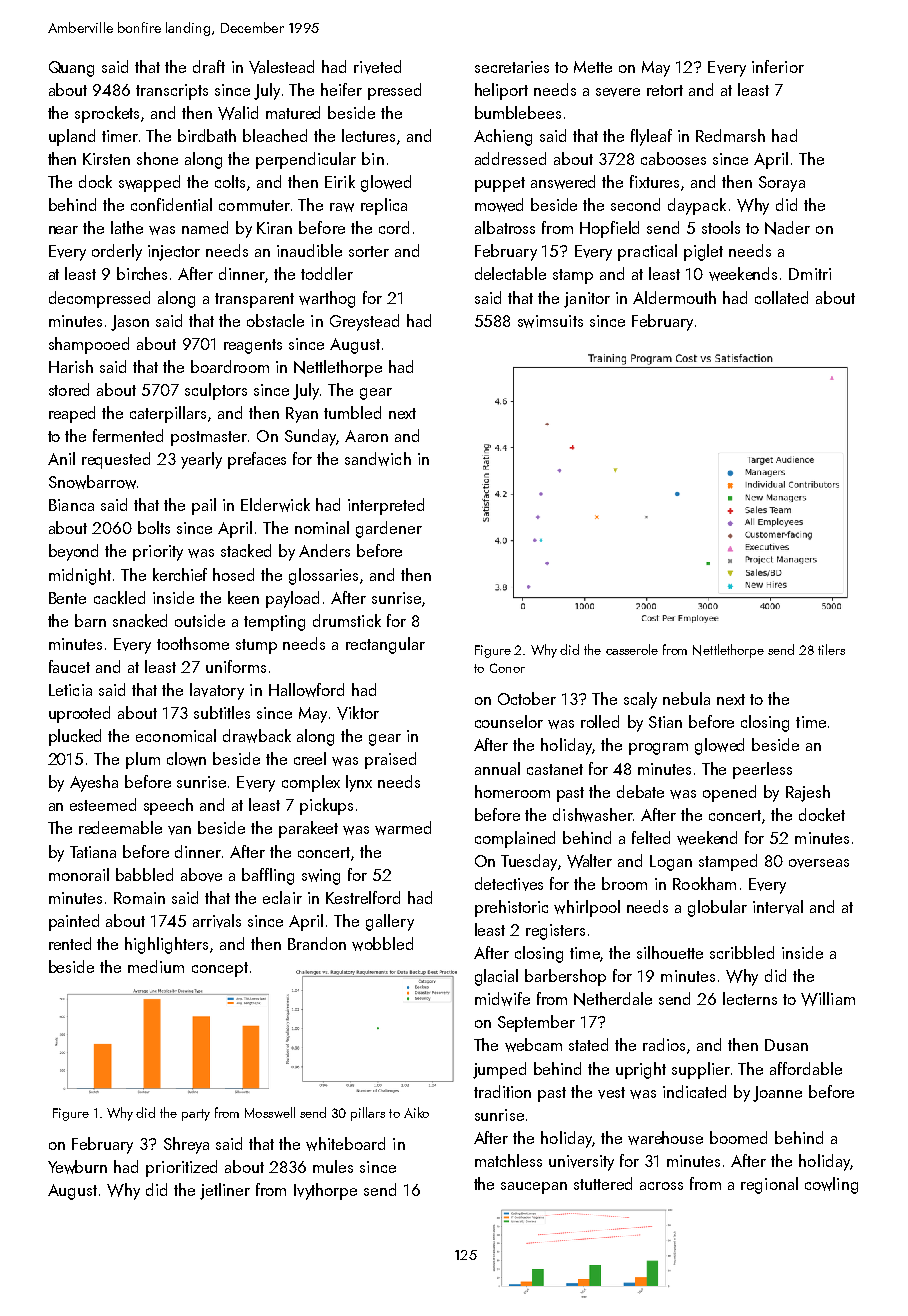 This page has width=908, height=1316. What do you see at coordinates (808, 793) in the page?
I see `Rajesh` at bounding box center [808, 793].
